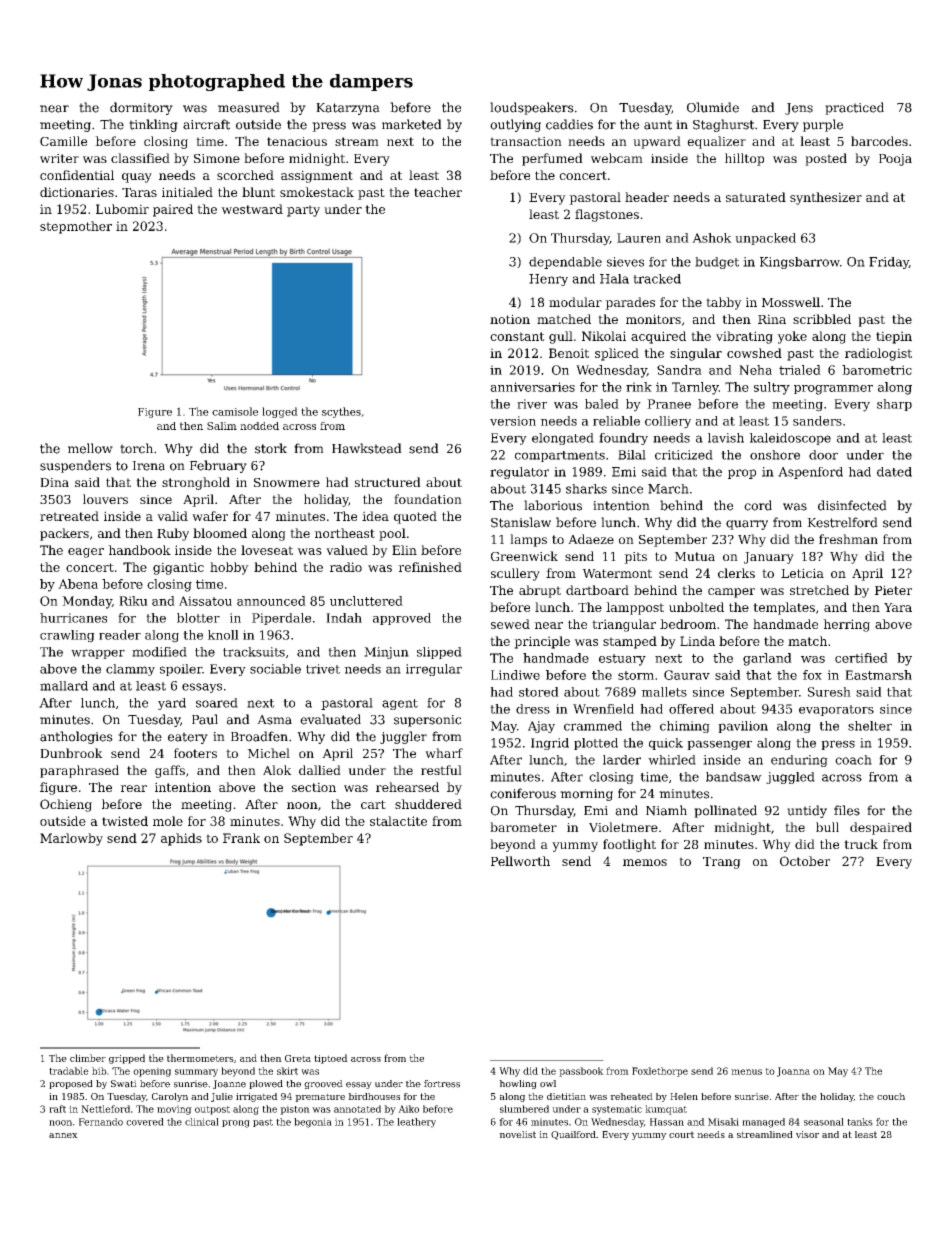  Describe the element at coordinates (722, 863) in the document. I see `Trang` at that location.
